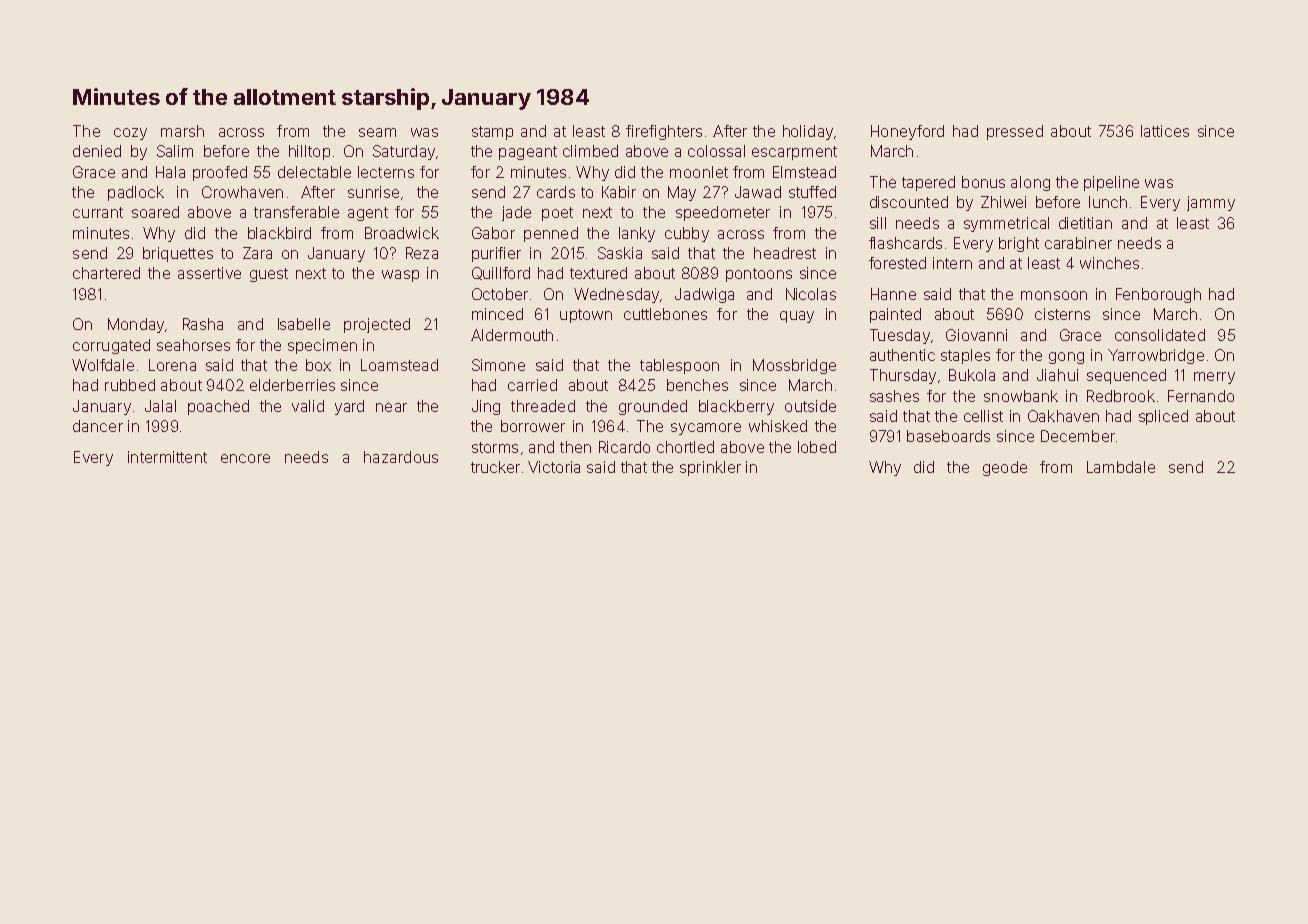  What do you see at coordinates (1111, 183) in the screenshot?
I see `pipeline` at bounding box center [1111, 183].
